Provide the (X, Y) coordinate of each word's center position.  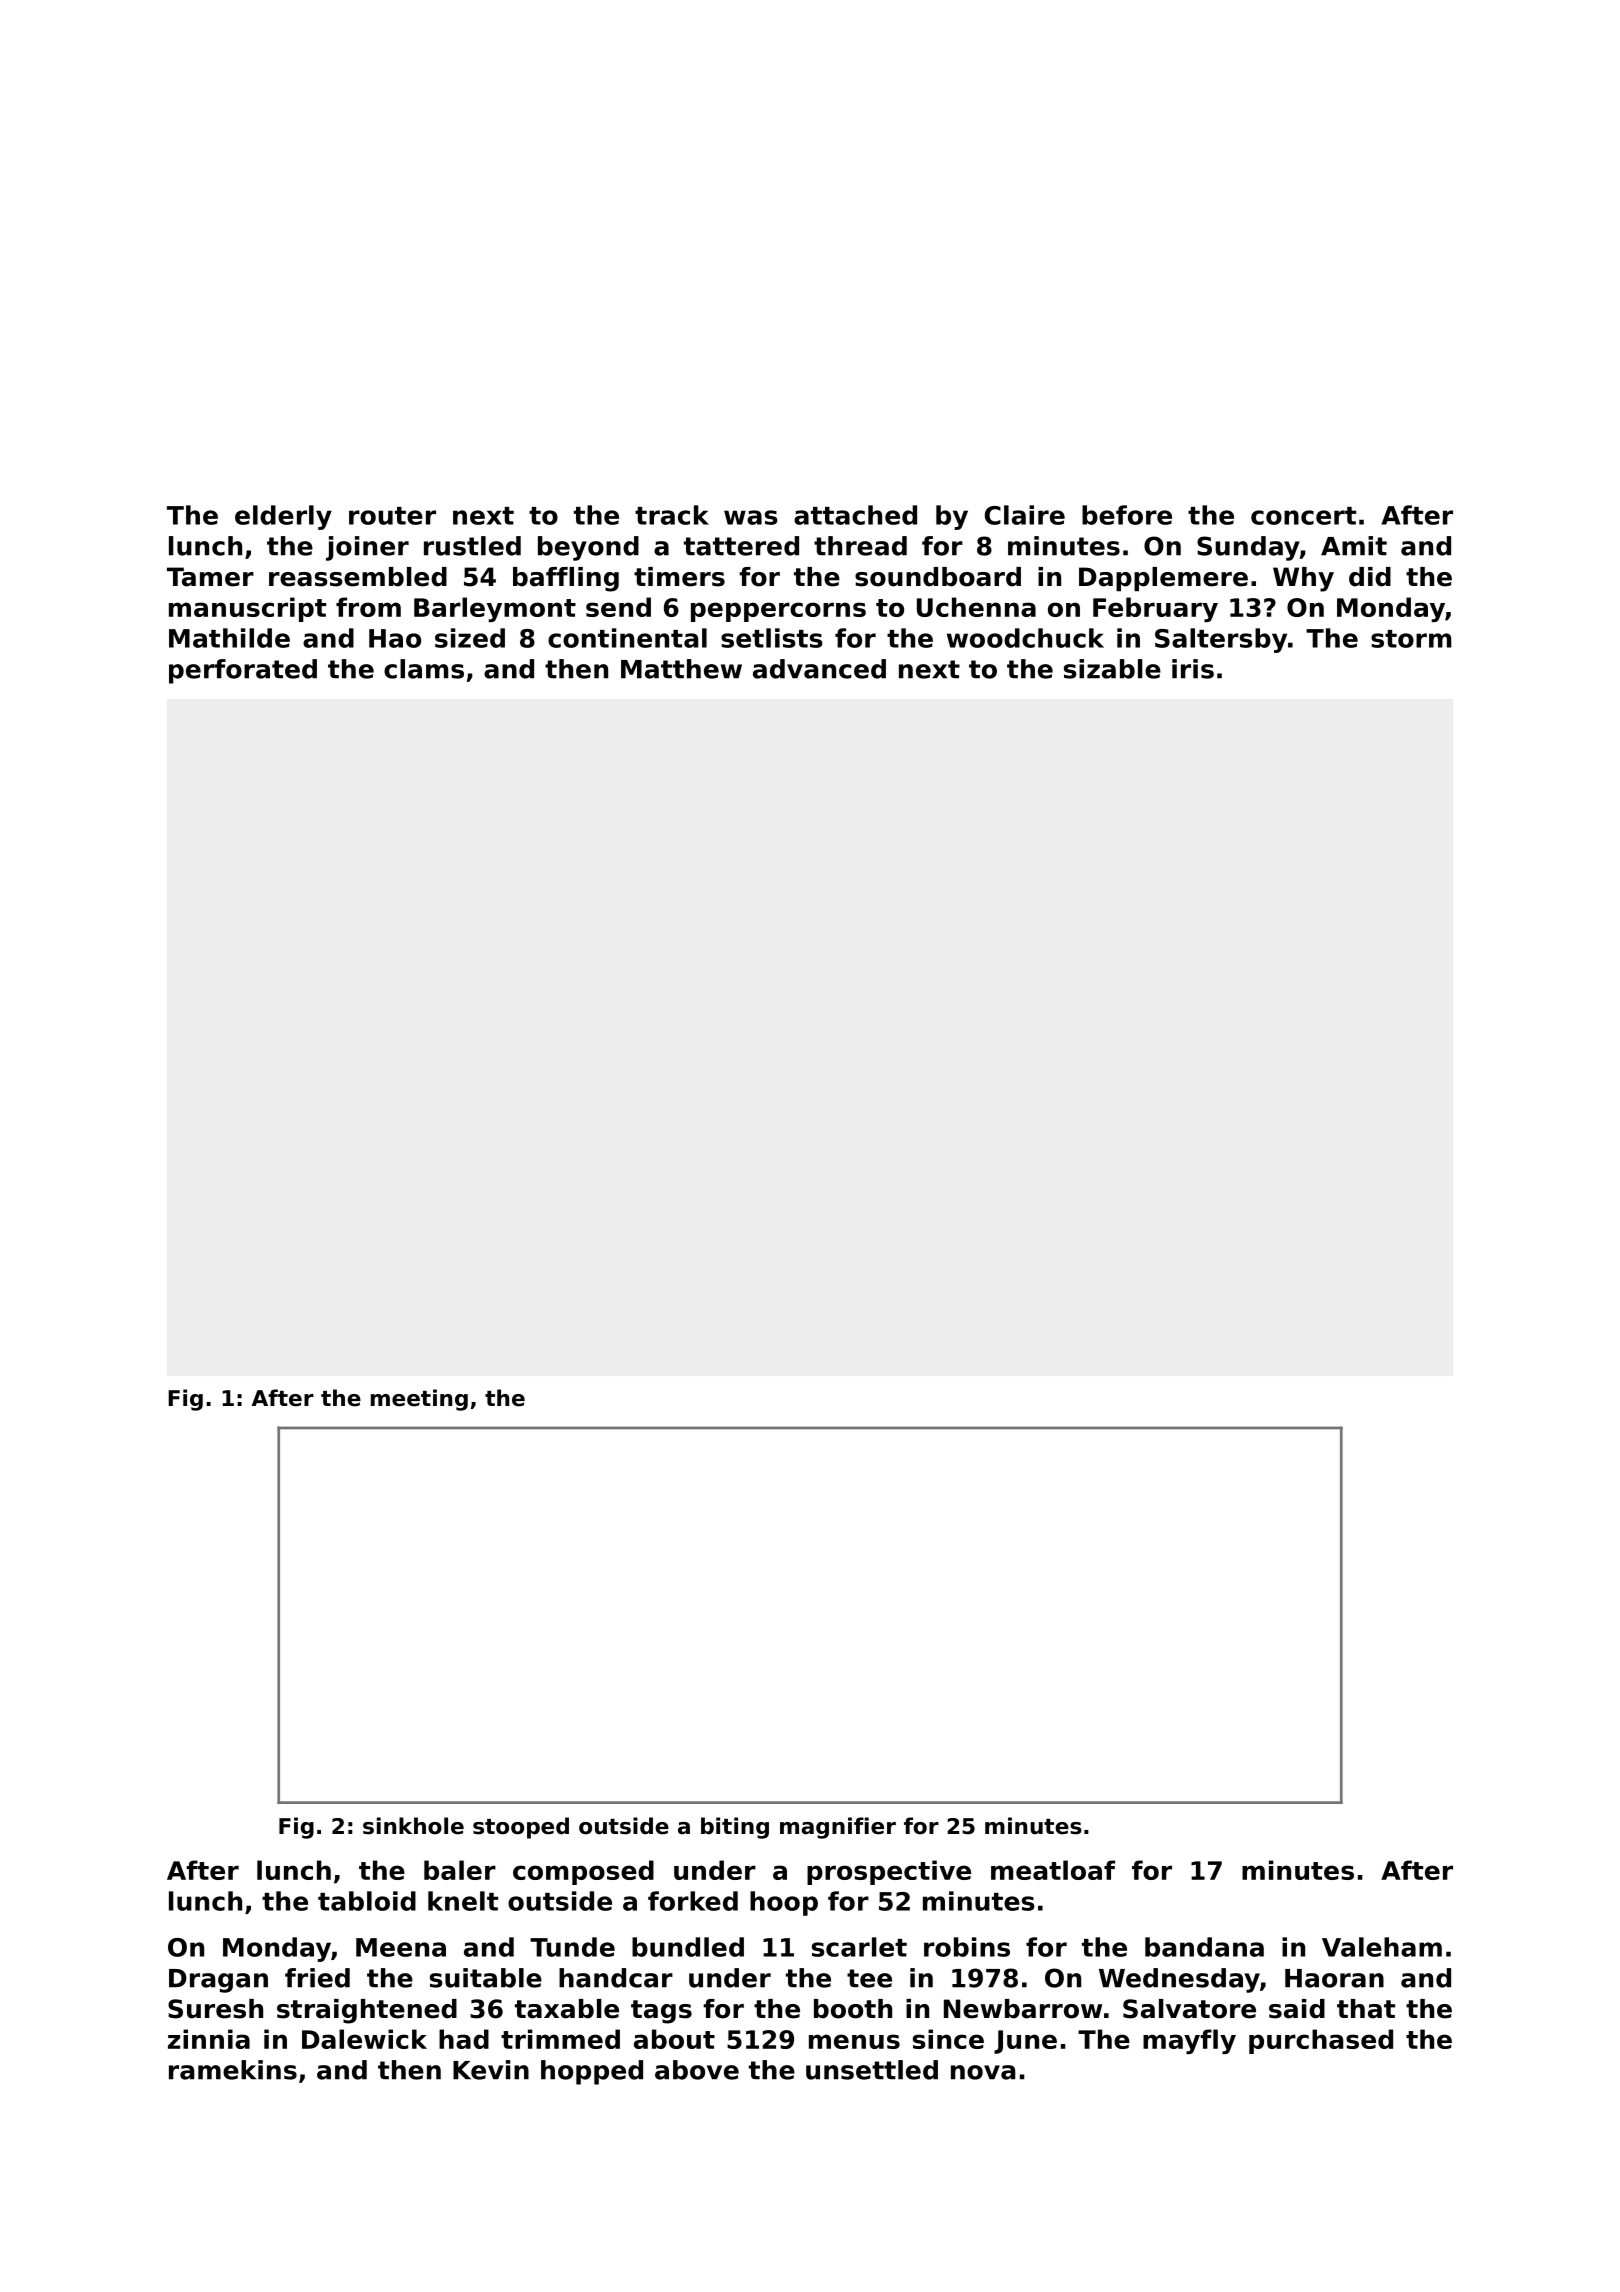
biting (735, 1828)
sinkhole (413, 1826)
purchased (1321, 2041)
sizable (1112, 669)
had (464, 2039)
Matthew (681, 669)
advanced (819, 669)
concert (1303, 516)
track (672, 515)
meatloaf (1053, 1870)
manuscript (247, 609)
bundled (688, 1947)
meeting (419, 1400)
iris (1193, 669)
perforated (243, 671)
